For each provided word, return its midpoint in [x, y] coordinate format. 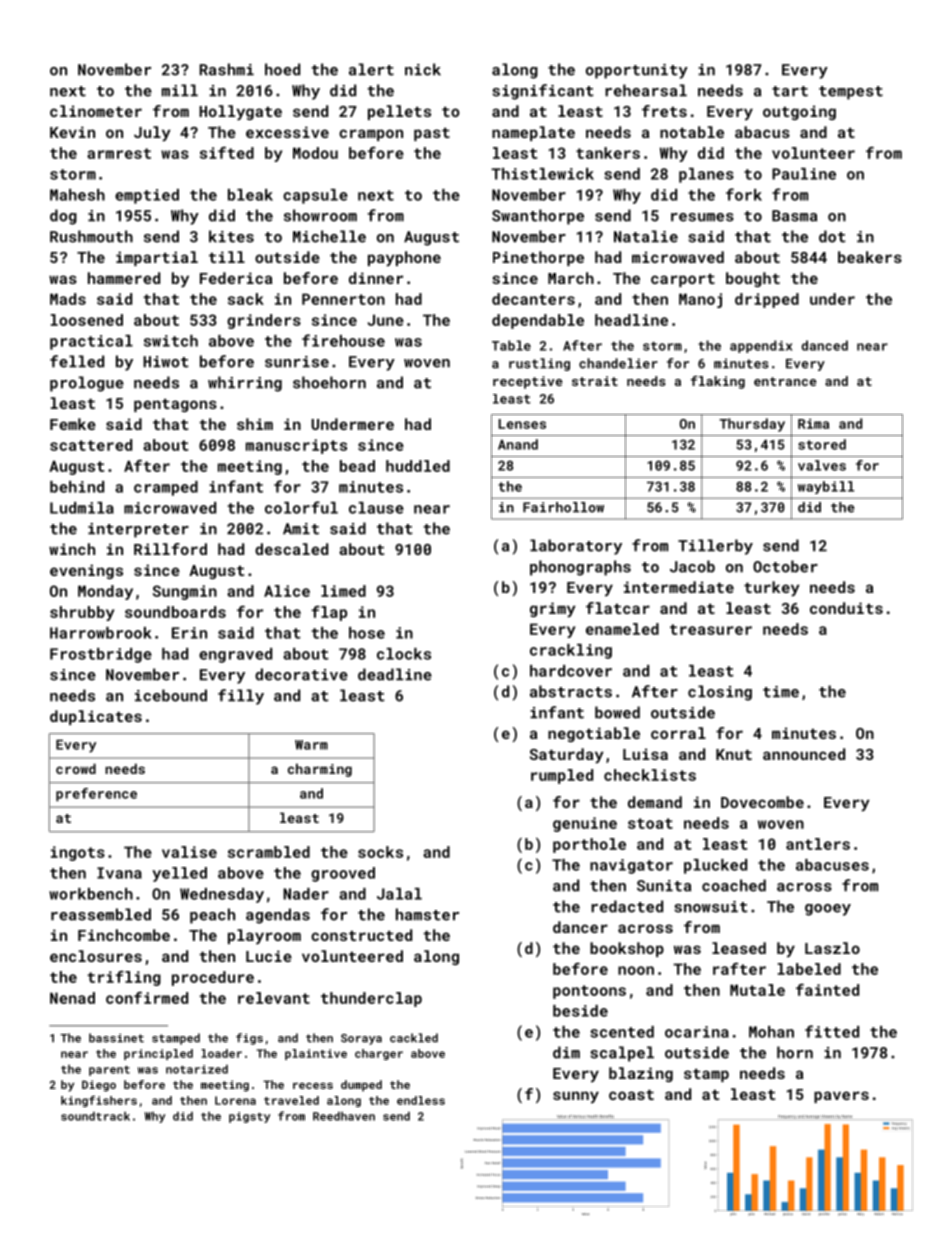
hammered [124, 278]
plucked [715, 866]
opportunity [637, 71]
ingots [78, 853]
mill [180, 90]
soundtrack [95, 1116]
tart [790, 91]
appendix [761, 346]
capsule [315, 196]
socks [380, 852]
